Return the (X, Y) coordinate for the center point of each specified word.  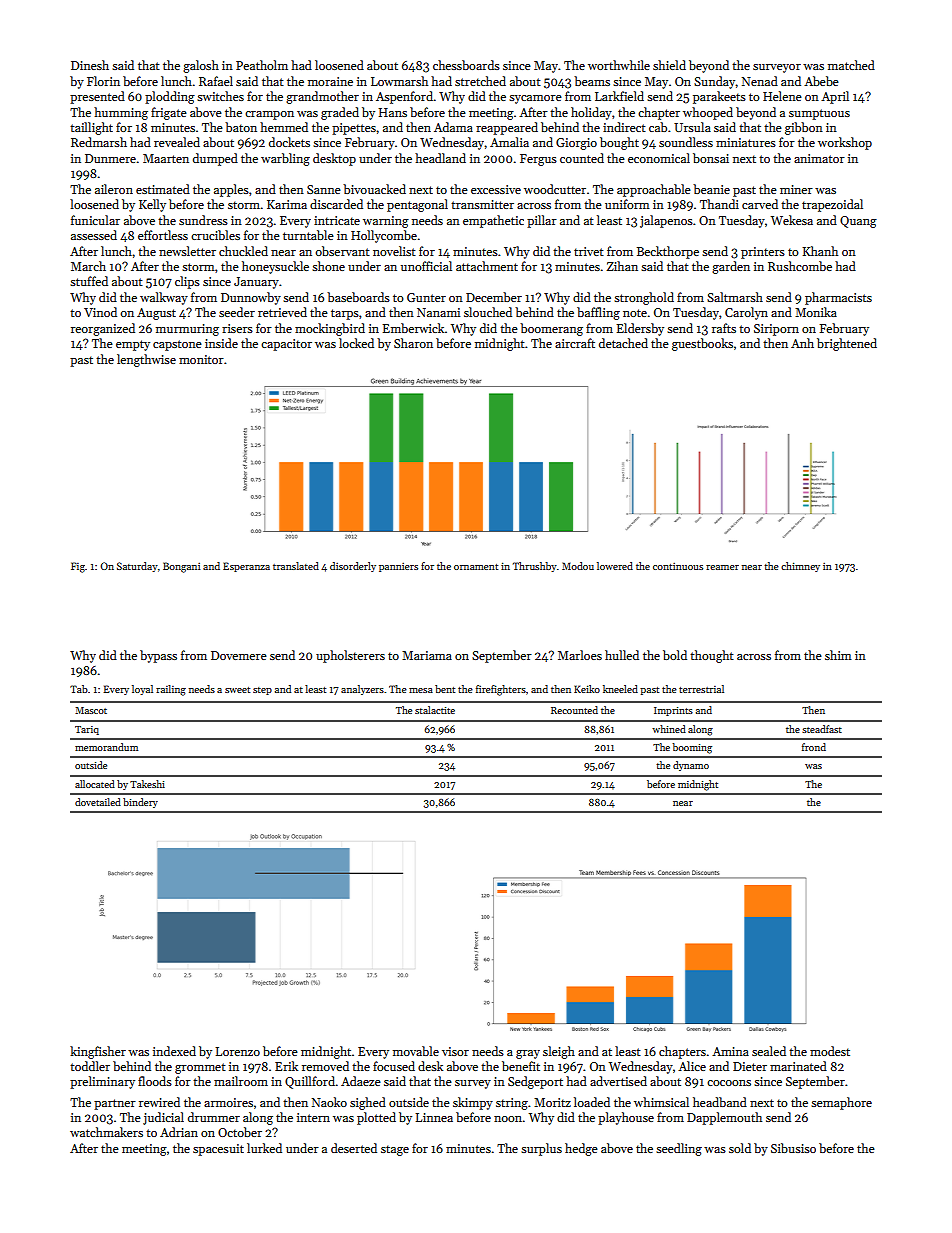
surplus (541, 1149)
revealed (177, 142)
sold (740, 1148)
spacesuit (218, 1150)
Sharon (413, 343)
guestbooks (702, 344)
